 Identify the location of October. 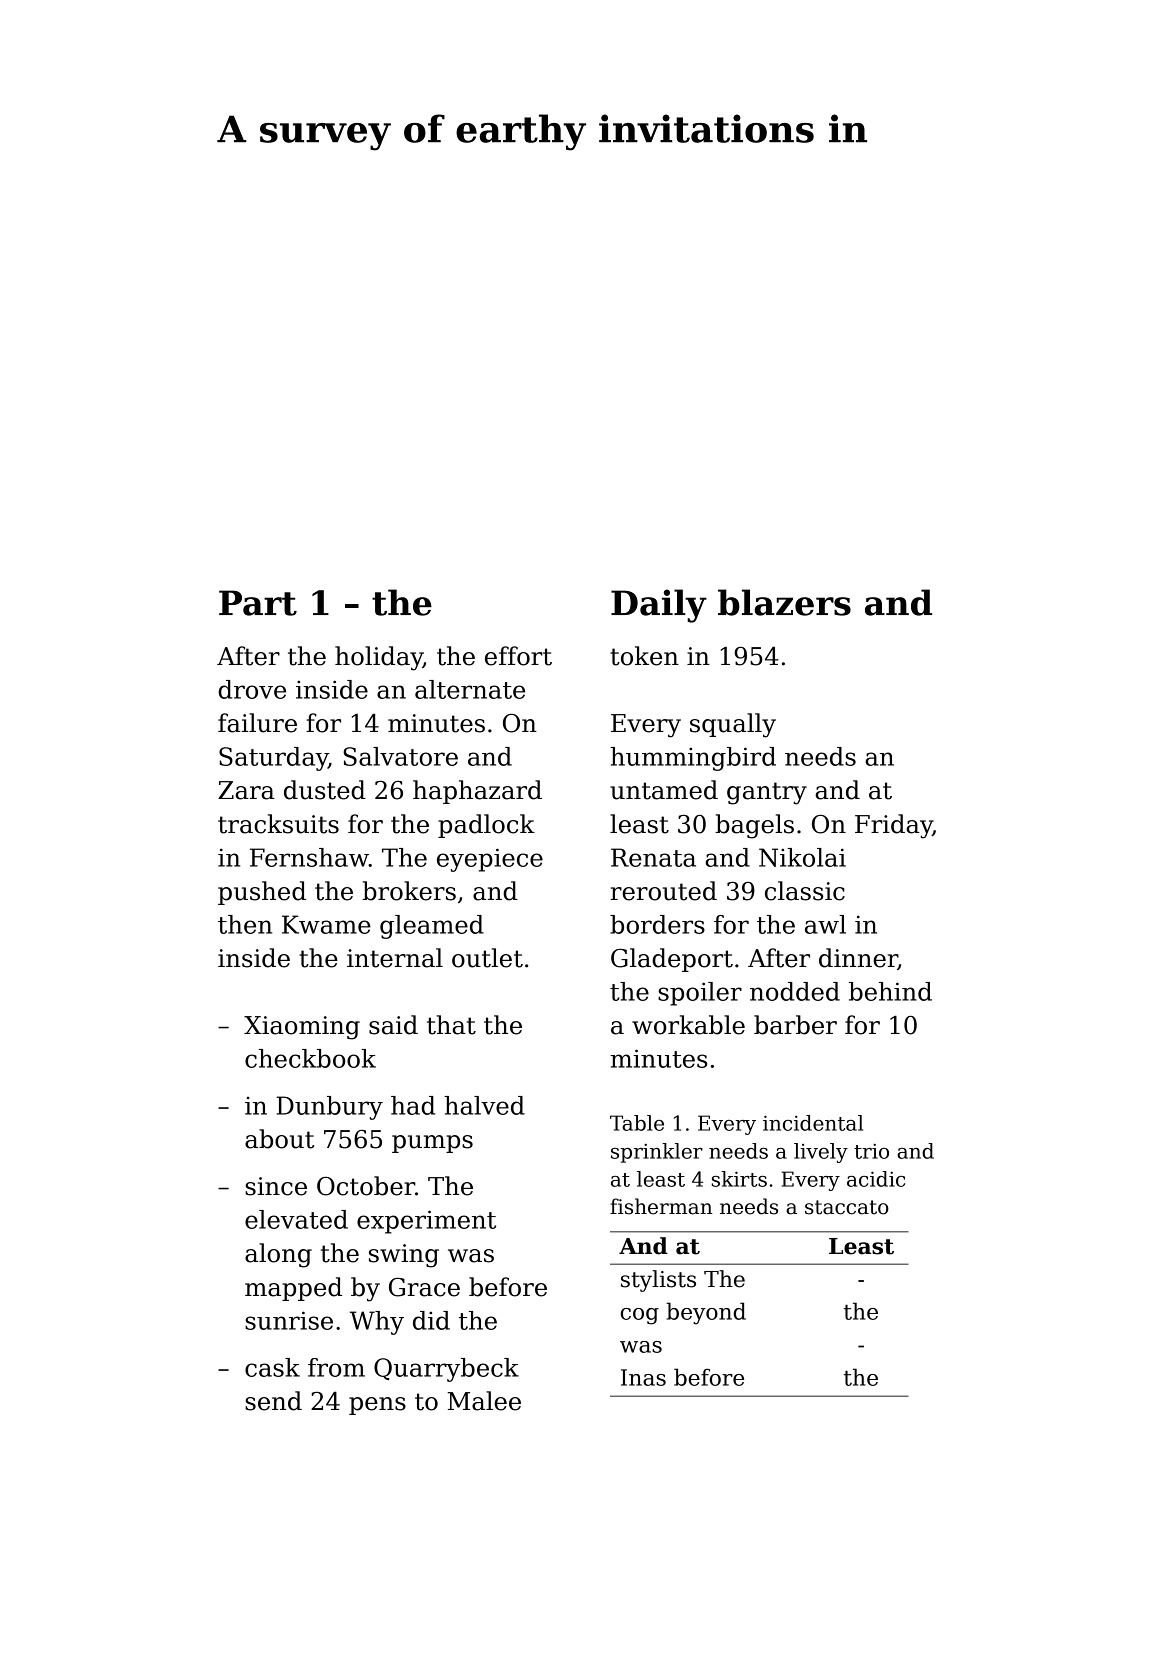
(366, 1186).
